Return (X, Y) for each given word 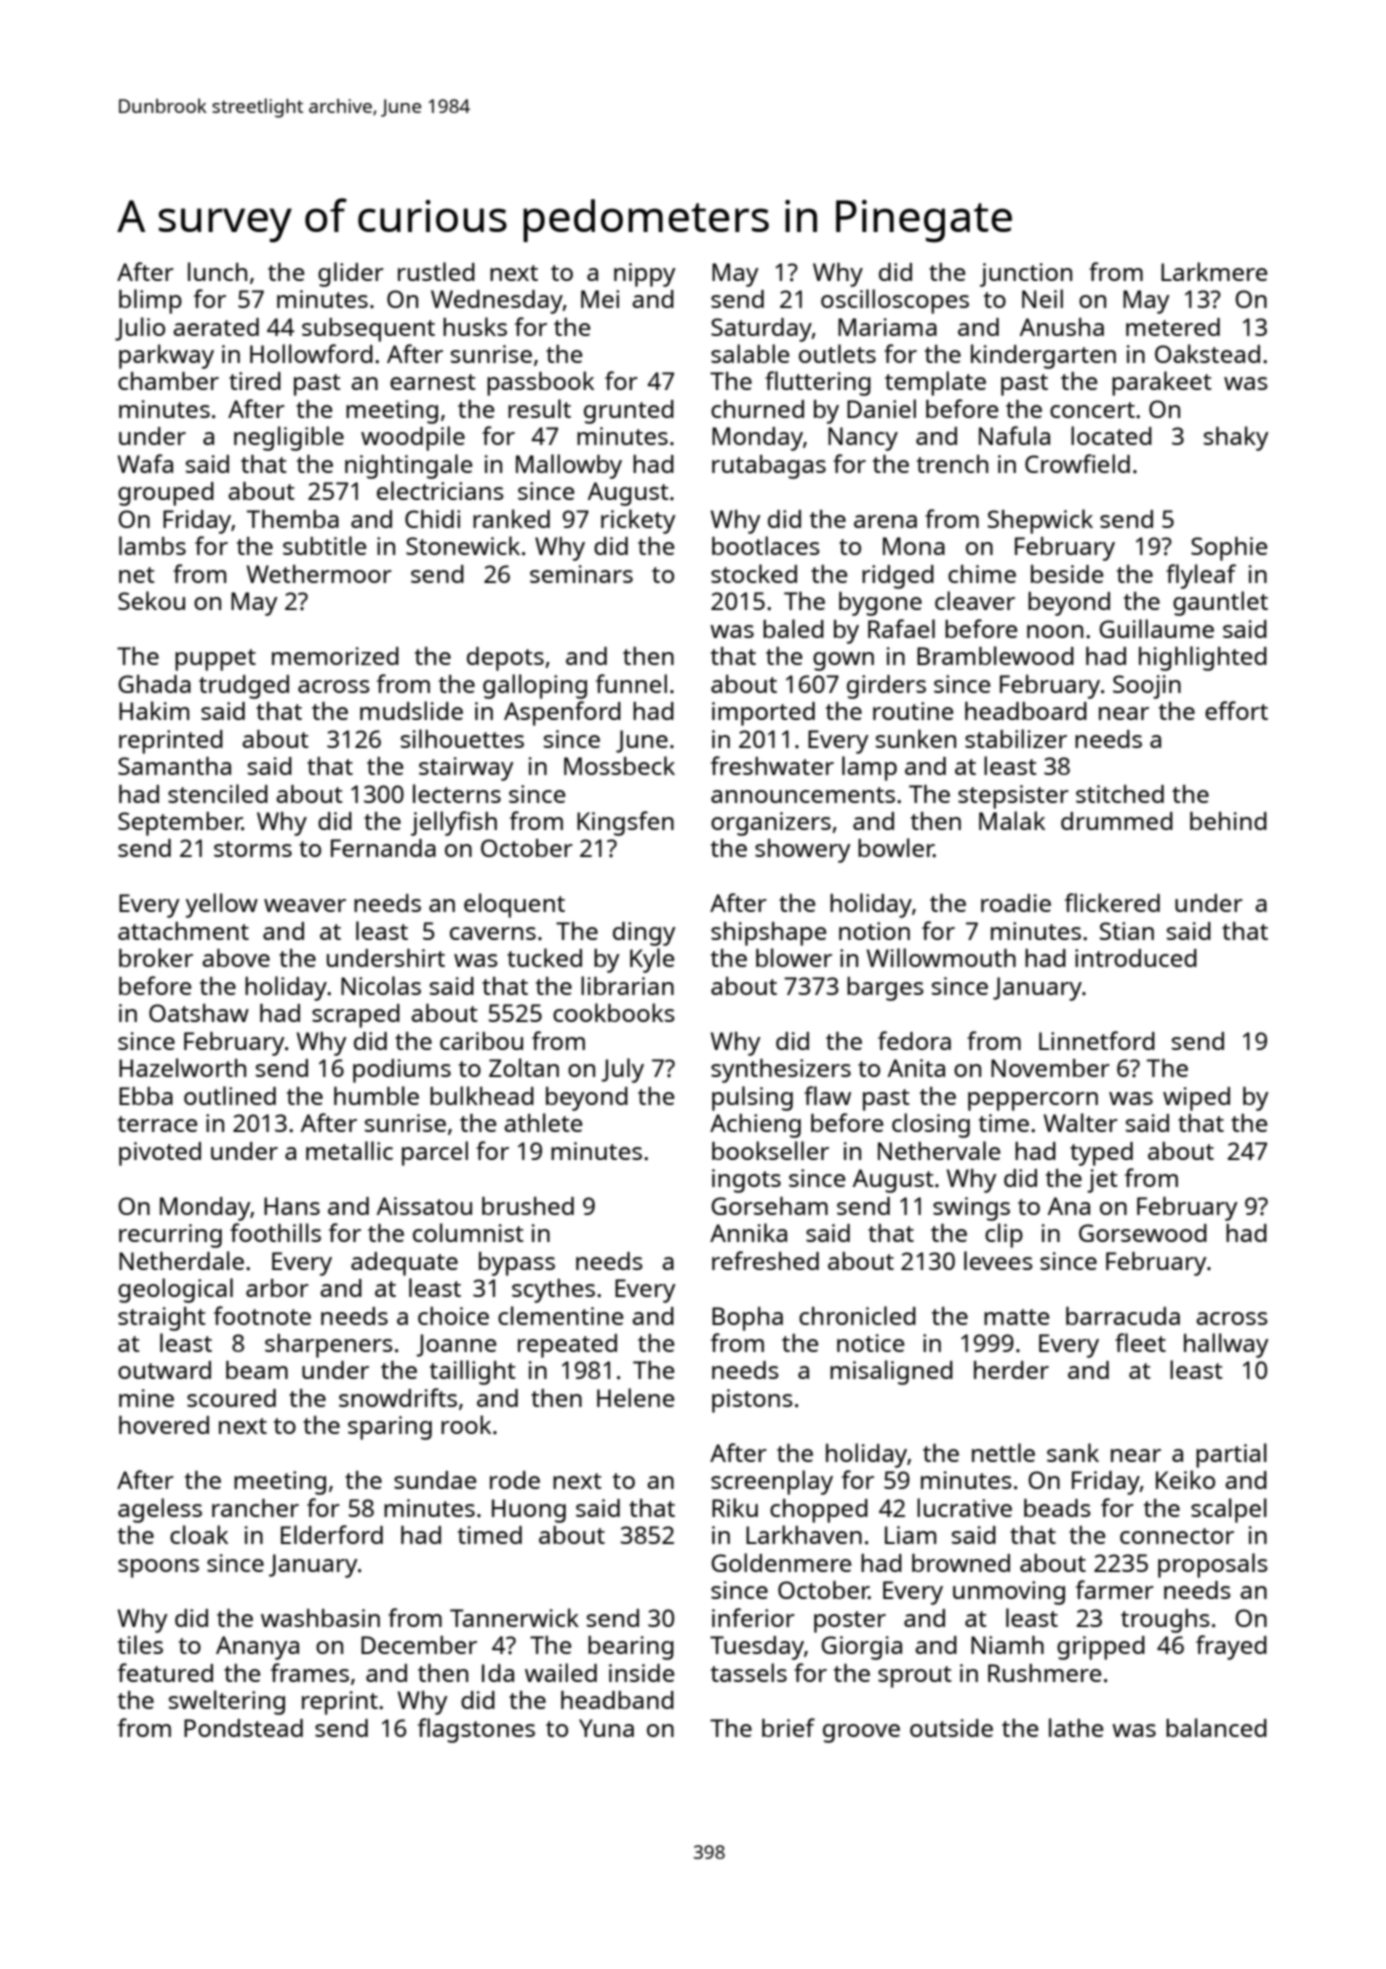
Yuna (606, 1728)
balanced (1216, 1727)
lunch (217, 271)
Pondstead (243, 1728)
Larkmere (1214, 271)
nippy (645, 275)
